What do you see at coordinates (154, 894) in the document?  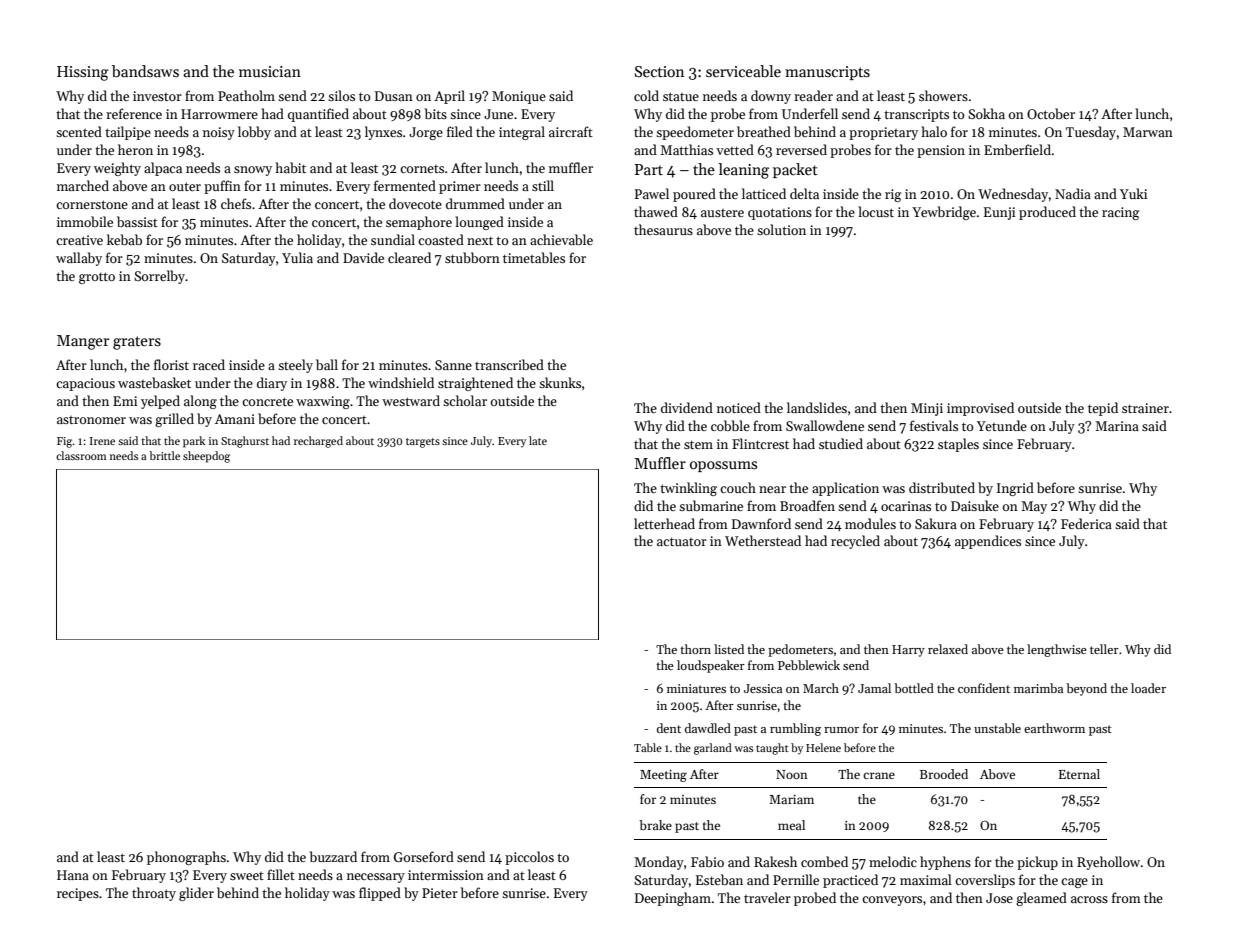 I see `throaty` at bounding box center [154, 894].
